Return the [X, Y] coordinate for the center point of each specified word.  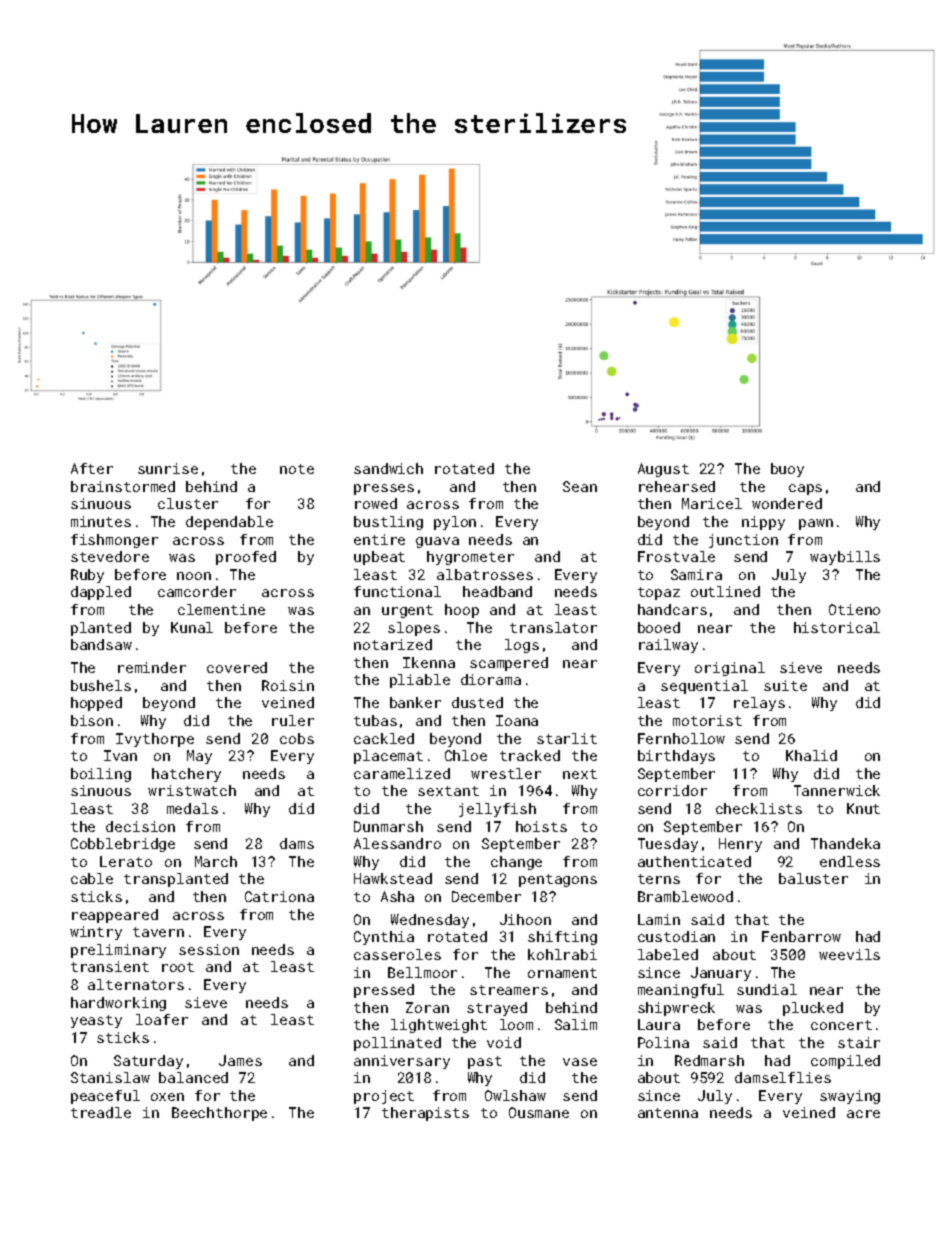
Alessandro [397, 843]
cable [92, 878]
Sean [580, 486]
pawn [816, 524]
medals [192, 808]
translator [553, 627]
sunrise [168, 468]
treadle [101, 1112]
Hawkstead [393, 878]
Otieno [854, 609]
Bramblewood [685, 896]
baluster [813, 878]
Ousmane [539, 1112]
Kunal [192, 627]
